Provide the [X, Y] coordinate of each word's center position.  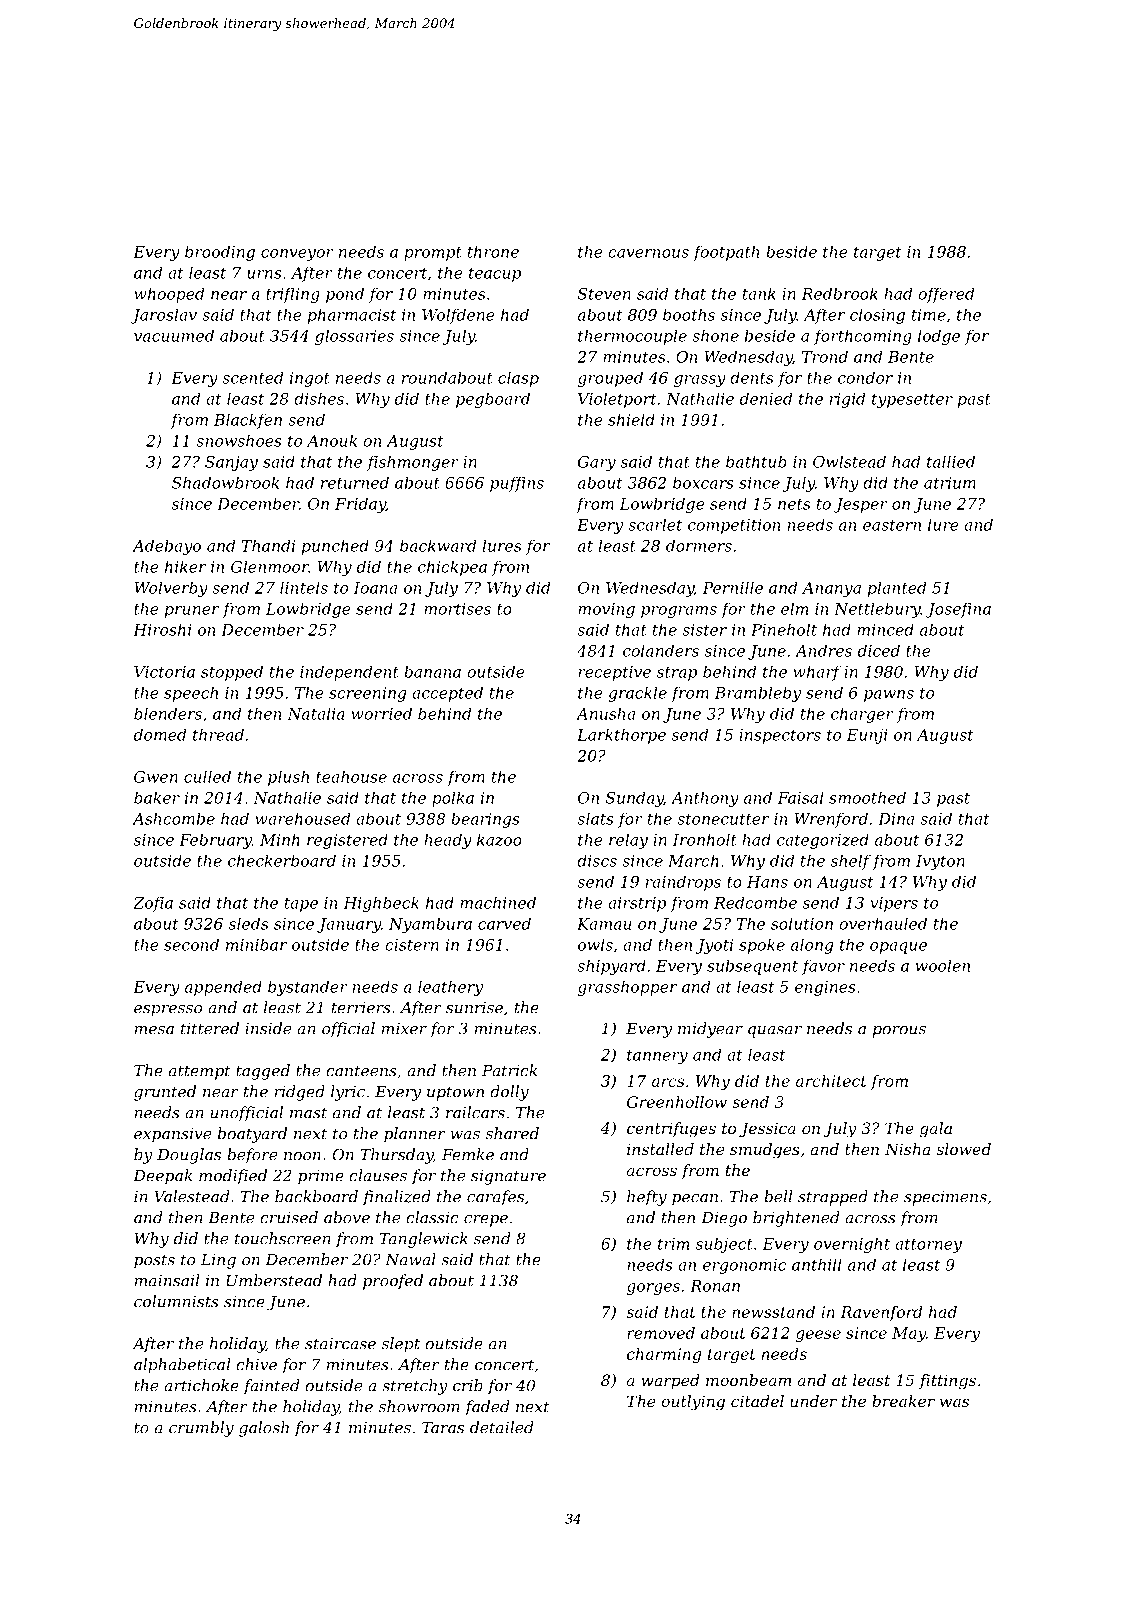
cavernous [648, 253]
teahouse [351, 776]
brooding [220, 253]
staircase [340, 1344]
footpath [726, 253]
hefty [647, 1198]
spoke [762, 946]
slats [595, 818]
